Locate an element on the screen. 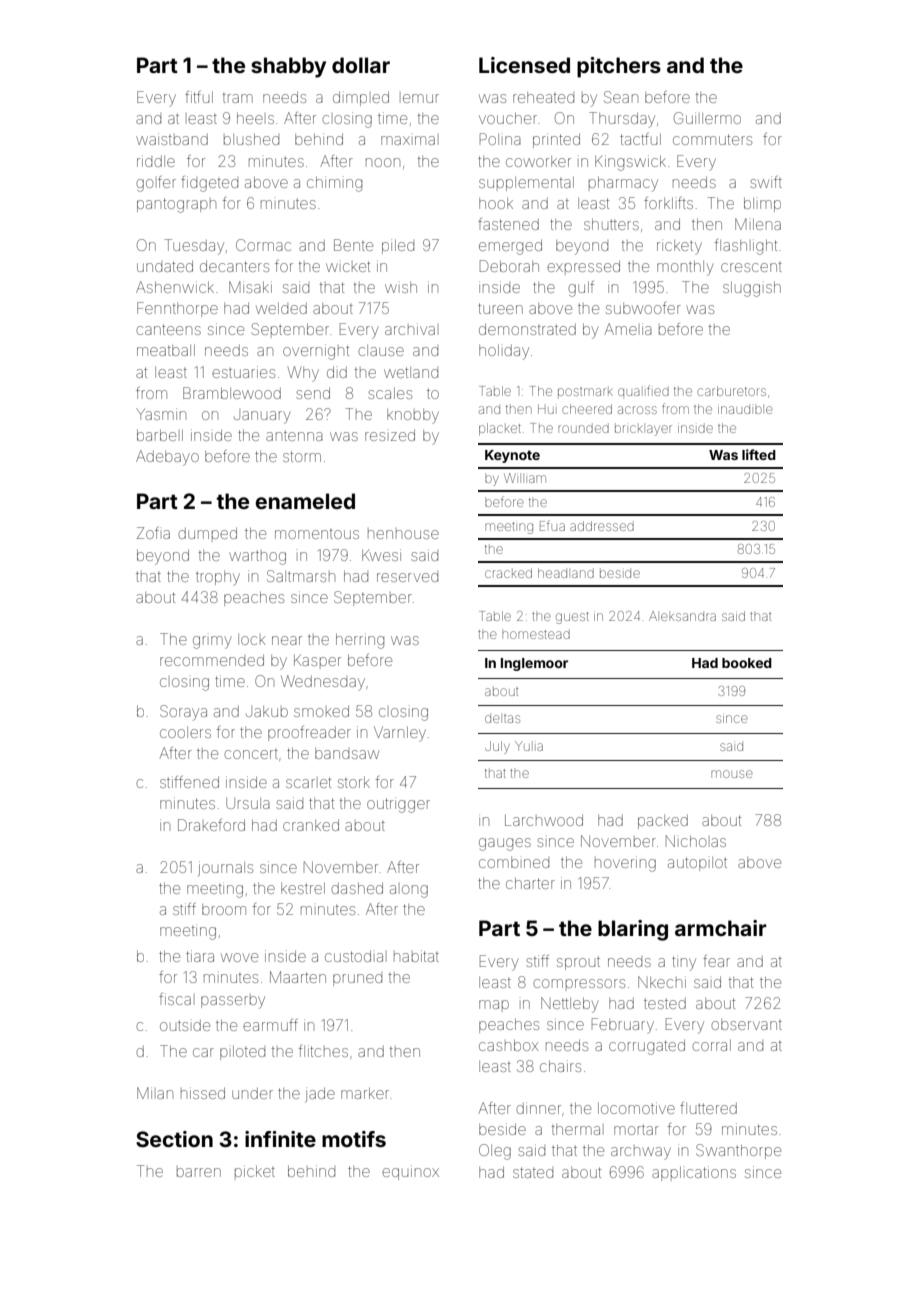 The height and width of the screenshot is (1304, 918). charter is located at coordinates (530, 883).
